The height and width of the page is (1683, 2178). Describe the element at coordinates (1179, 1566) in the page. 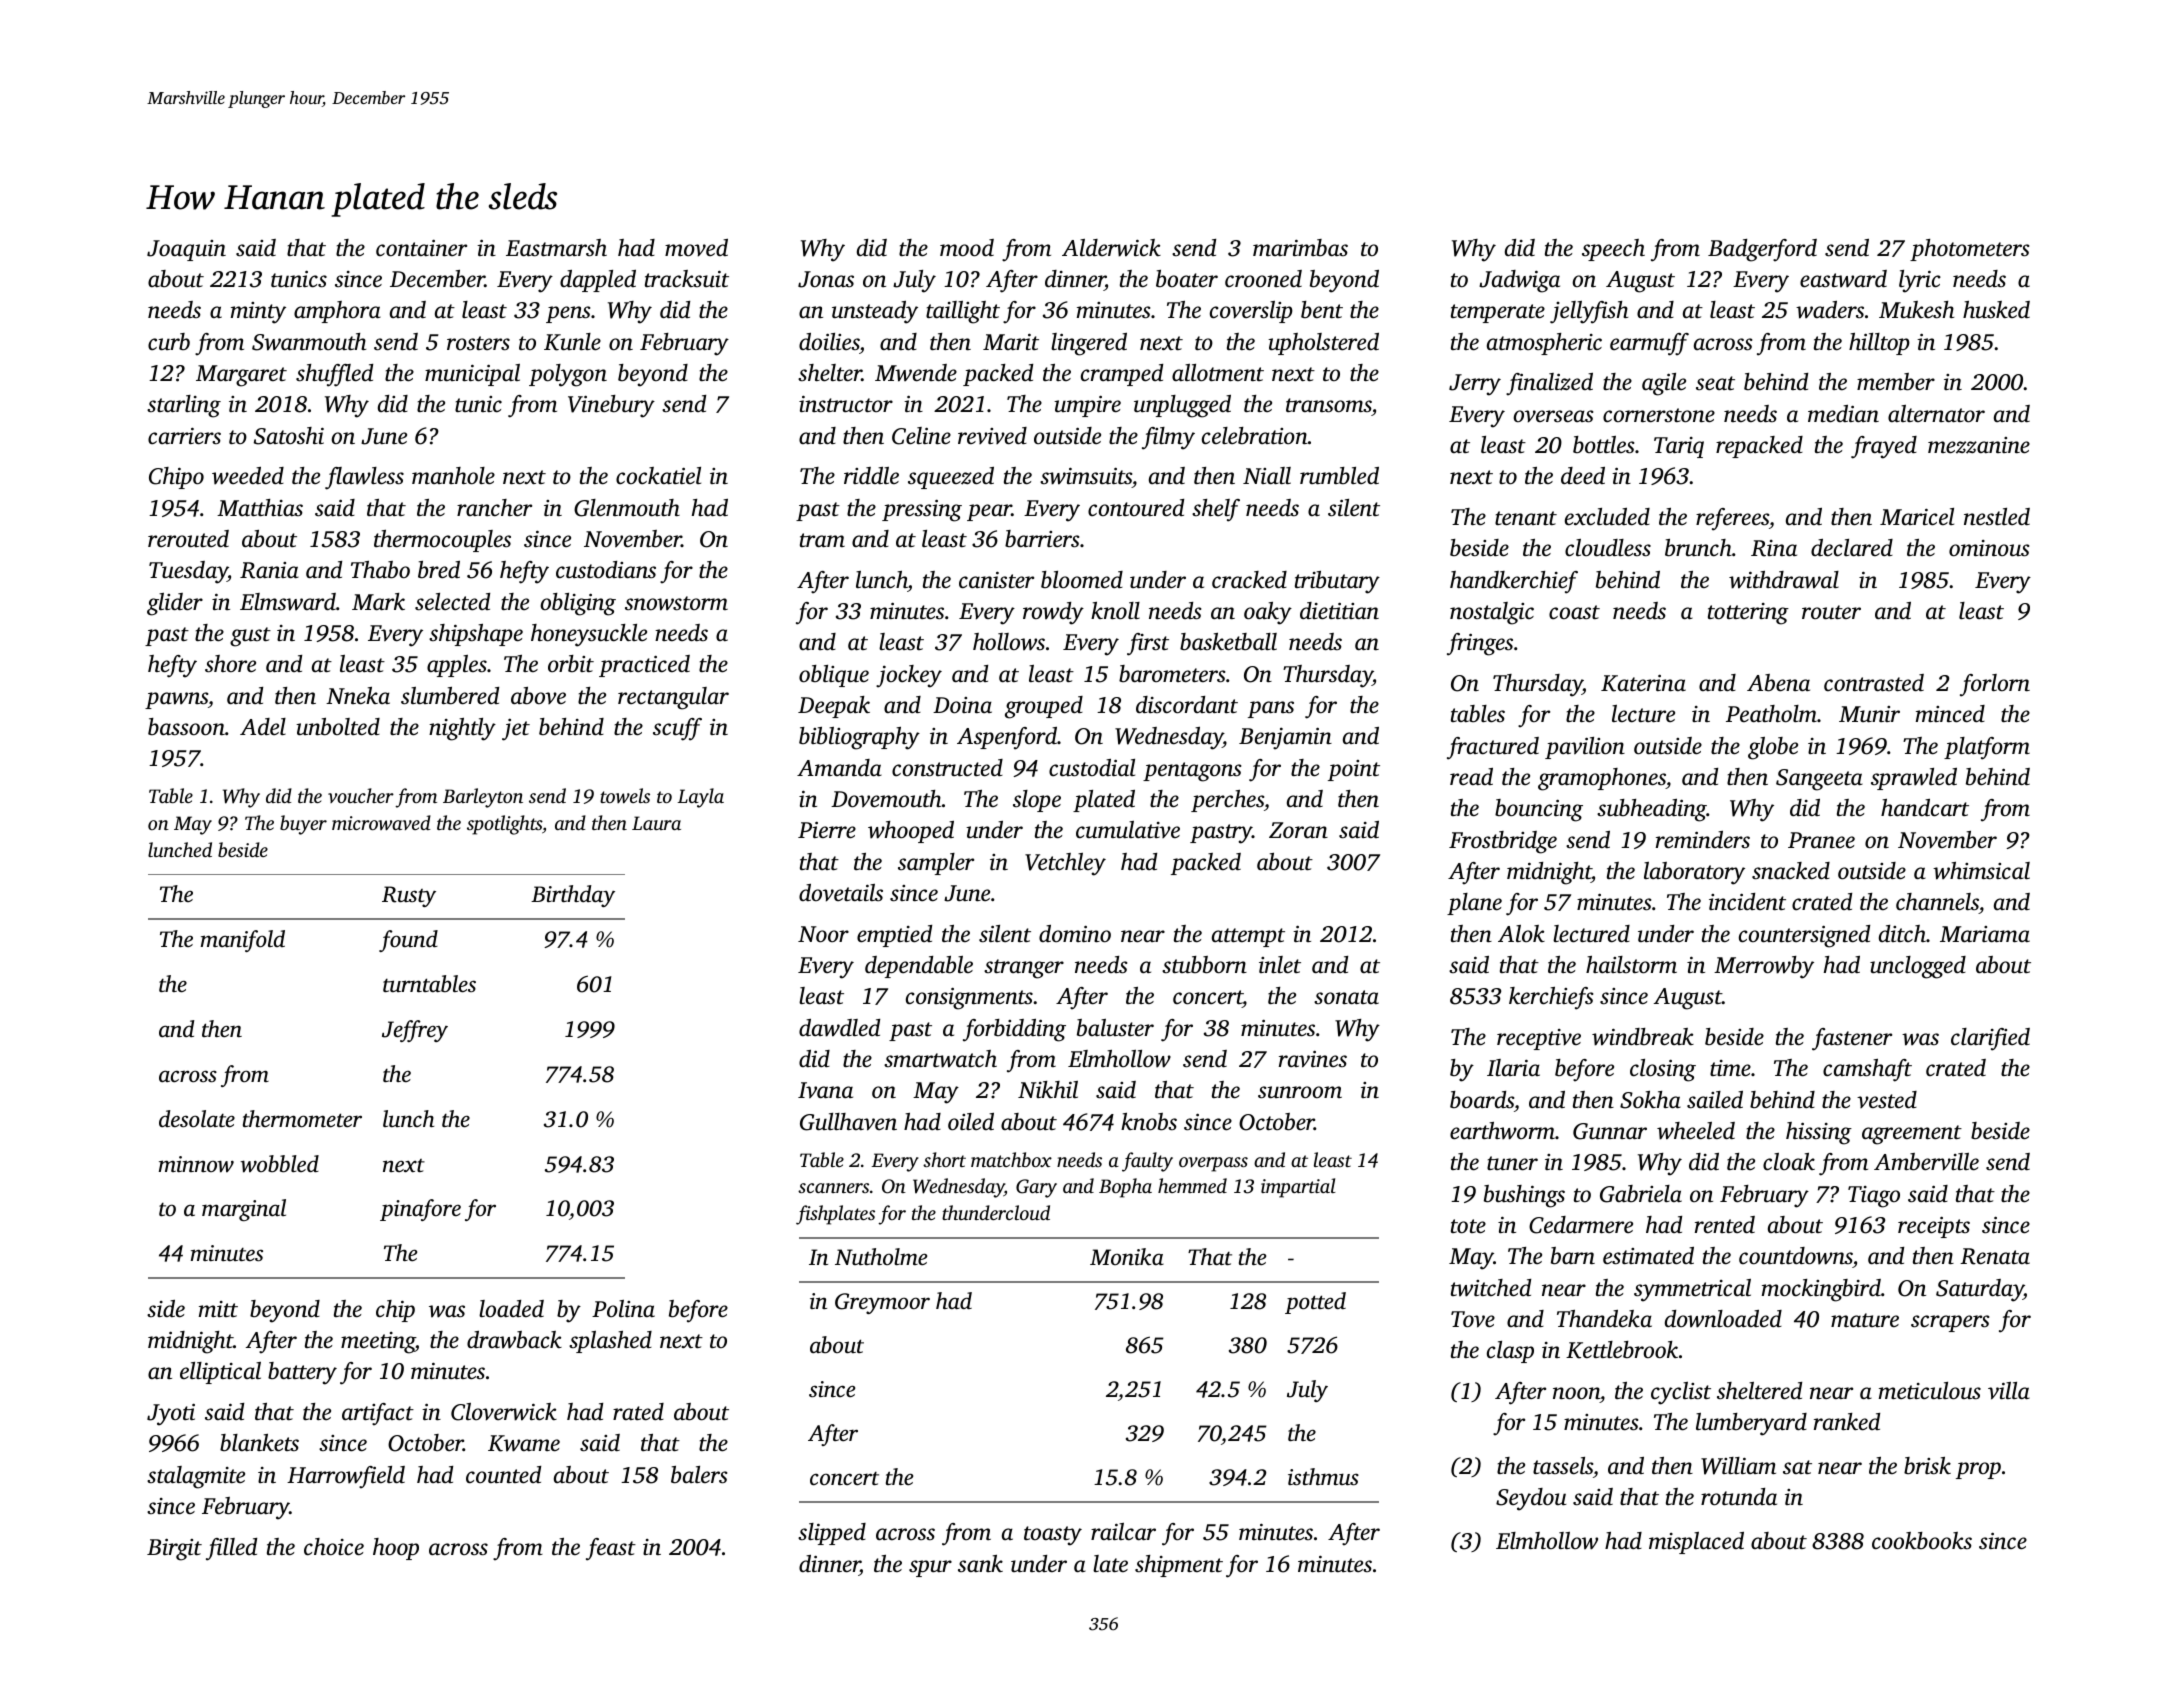

I see `shipment` at that location.
